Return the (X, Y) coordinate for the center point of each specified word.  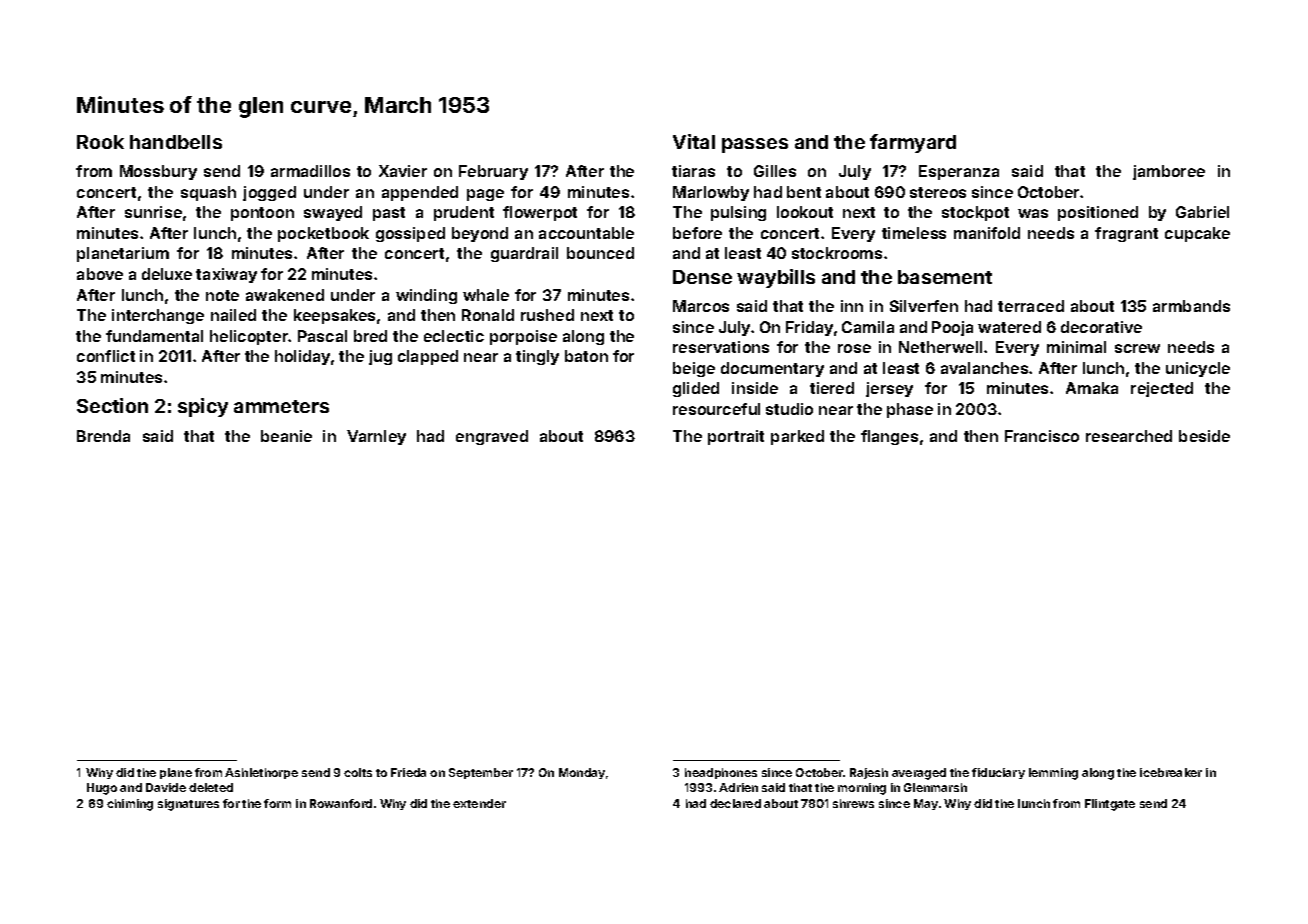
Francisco (1042, 436)
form (277, 803)
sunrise (153, 212)
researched (1129, 436)
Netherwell (940, 347)
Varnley (376, 437)
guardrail (524, 254)
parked (797, 437)
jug (380, 357)
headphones (721, 773)
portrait (736, 437)
